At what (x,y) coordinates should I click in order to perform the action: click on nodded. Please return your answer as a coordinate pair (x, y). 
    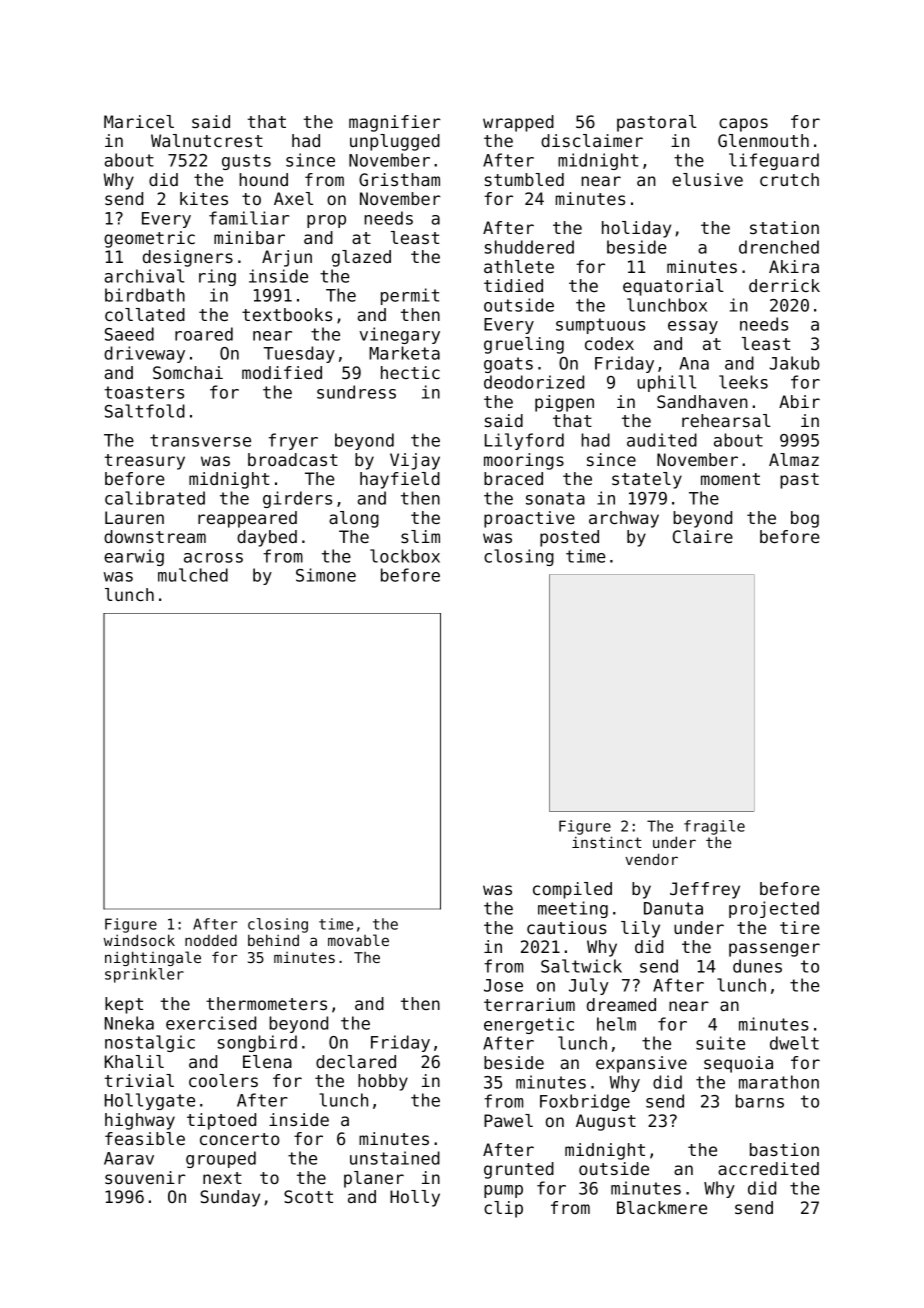
    Looking at the image, I should click on (211, 940).
